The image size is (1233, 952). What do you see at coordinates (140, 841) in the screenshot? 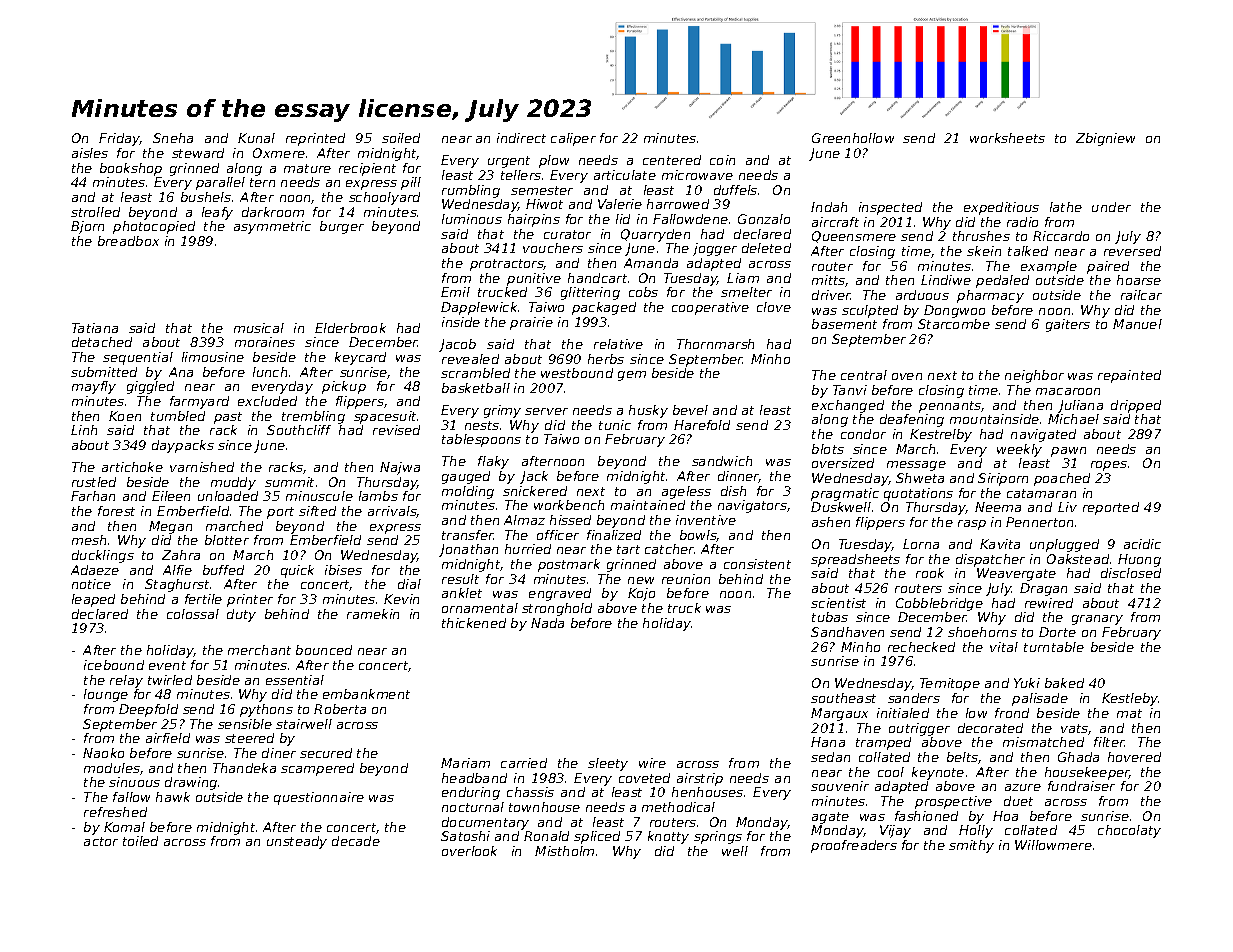
I see `toiled` at bounding box center [140, 841].
